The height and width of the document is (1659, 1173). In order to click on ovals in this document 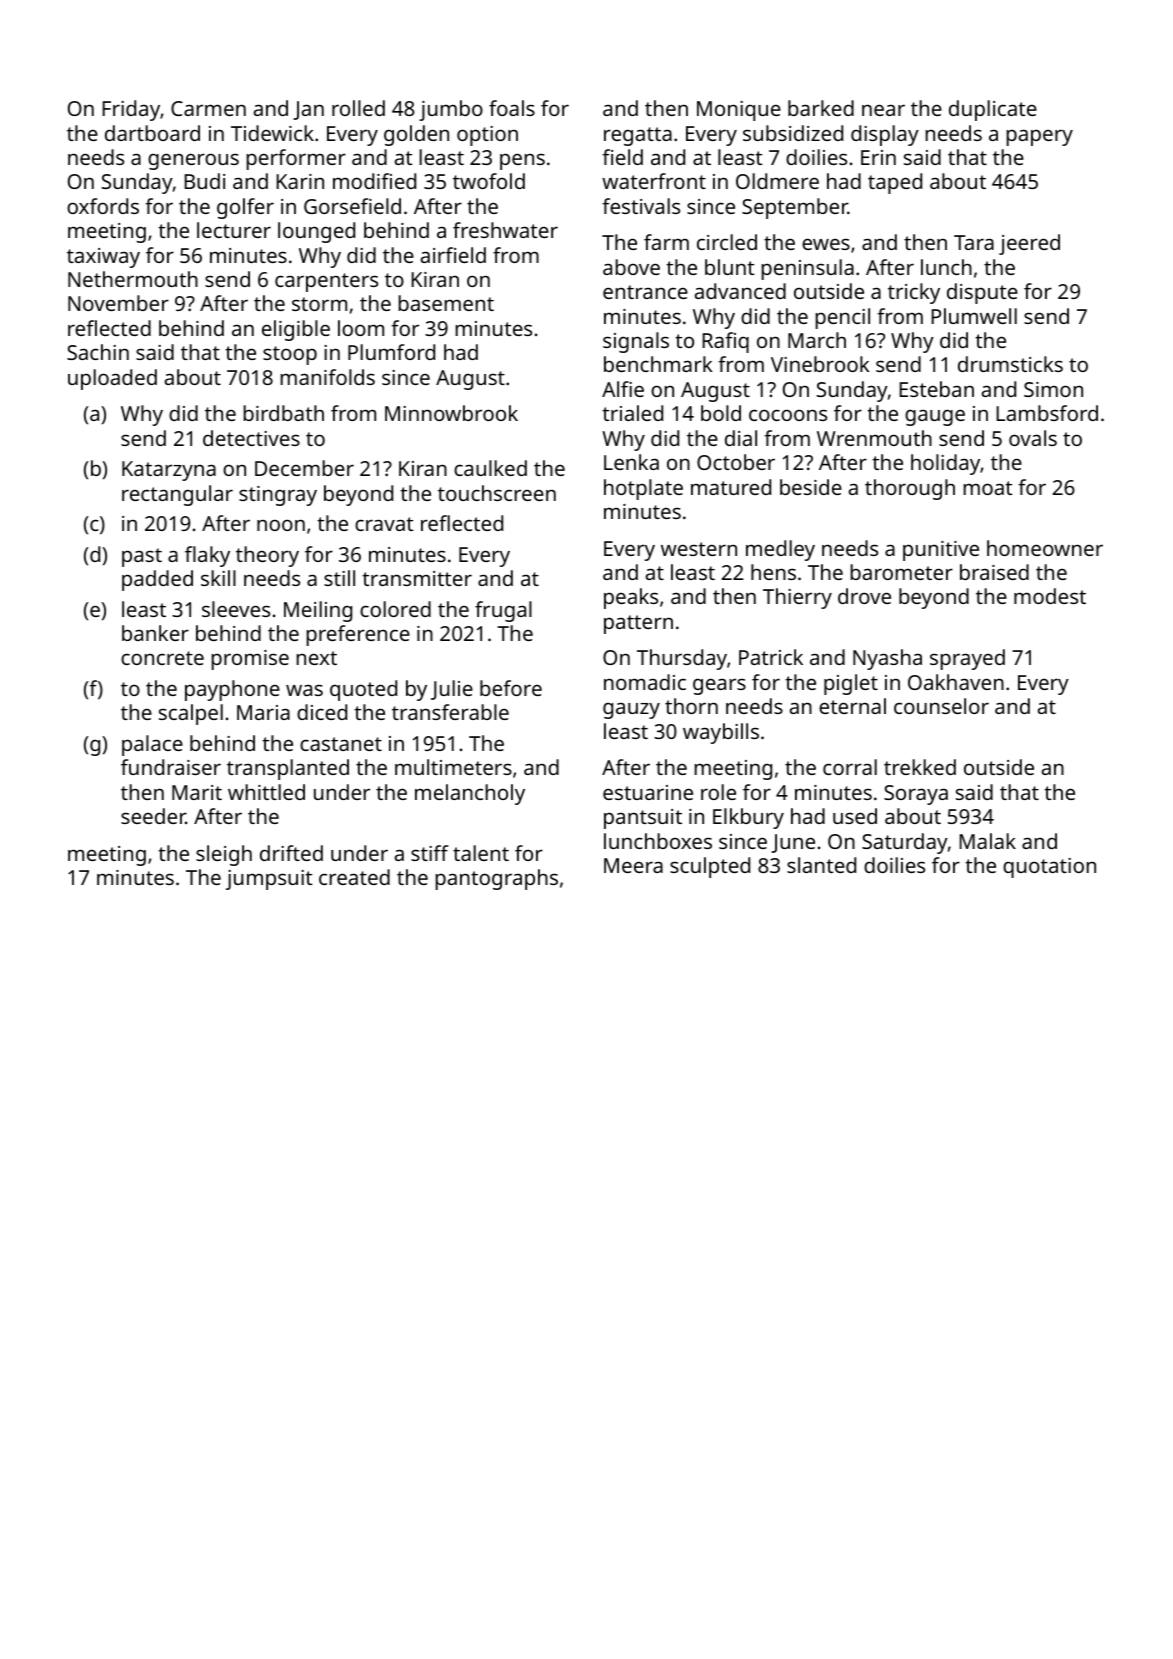, I will do `click(1033, 438)`.
